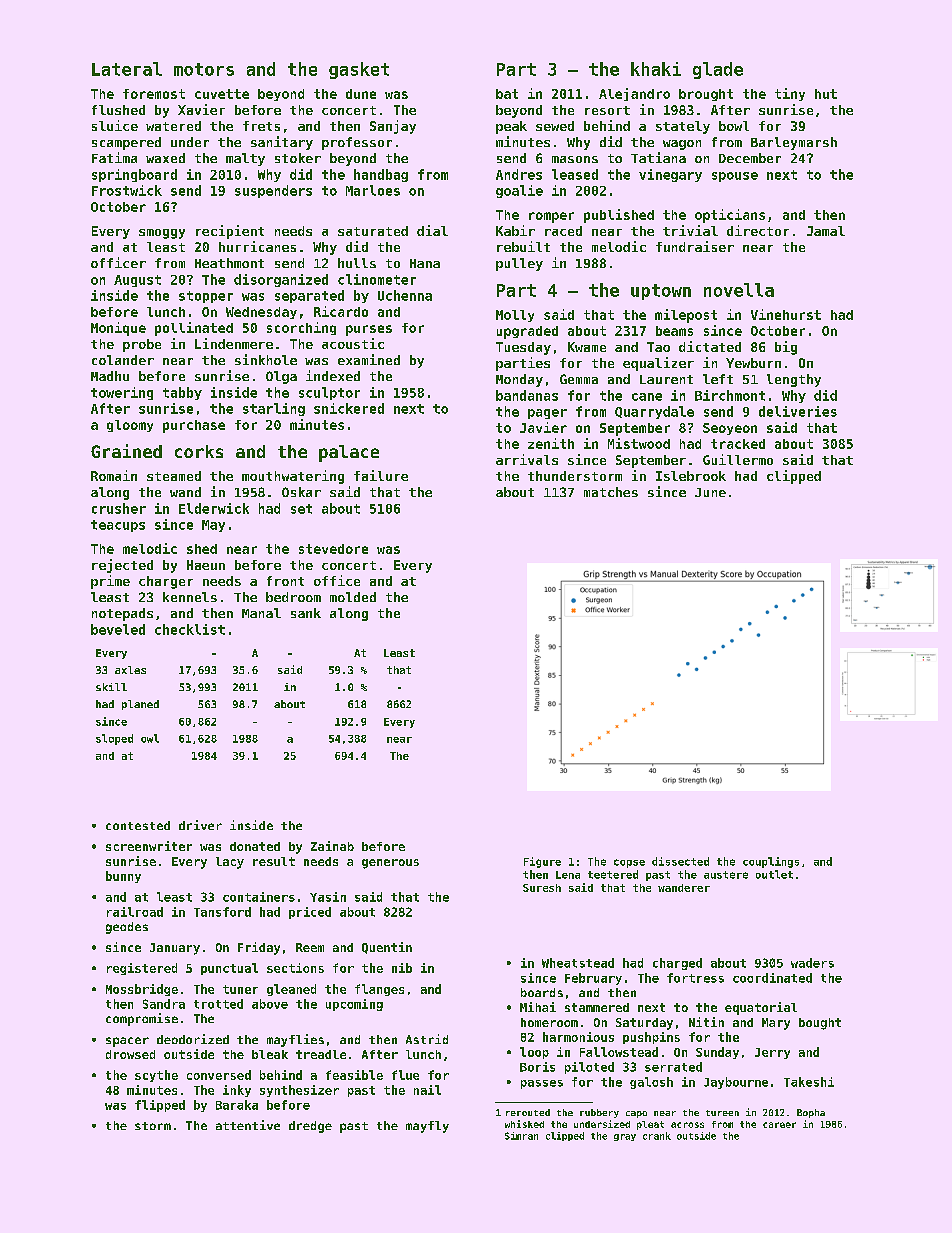  I want to click on Simran, so click(521, 1136).
